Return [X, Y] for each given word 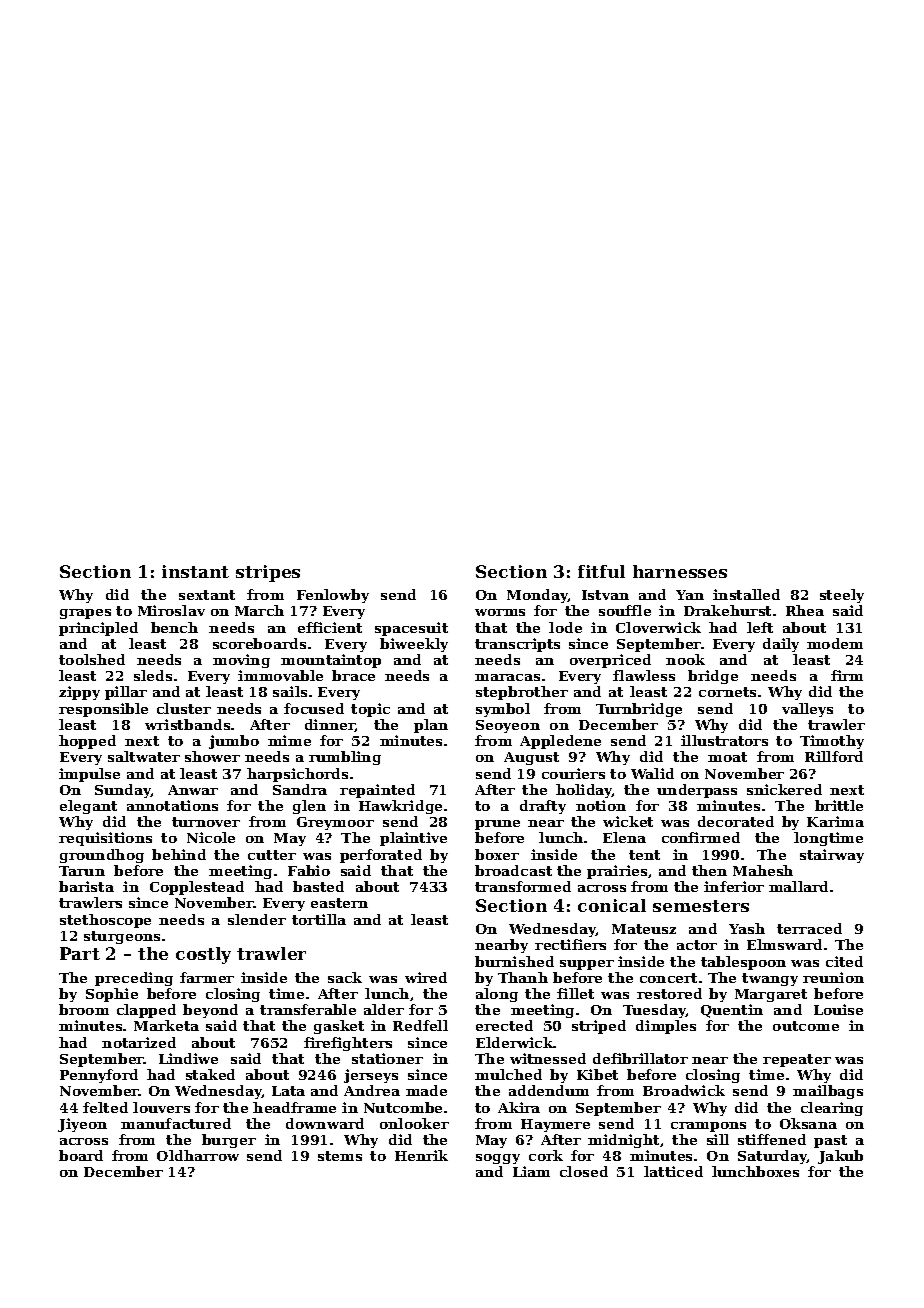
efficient [330, 627]
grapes [85, 614]
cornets [727, 692]
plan [431, 726]
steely [842, 596]
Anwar [193, 790]
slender [257, 919]
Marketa [166, 1025]
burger [229, 1141]
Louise [838, 1009]
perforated [381, 856]
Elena [624, 837]
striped [599, 1027]
